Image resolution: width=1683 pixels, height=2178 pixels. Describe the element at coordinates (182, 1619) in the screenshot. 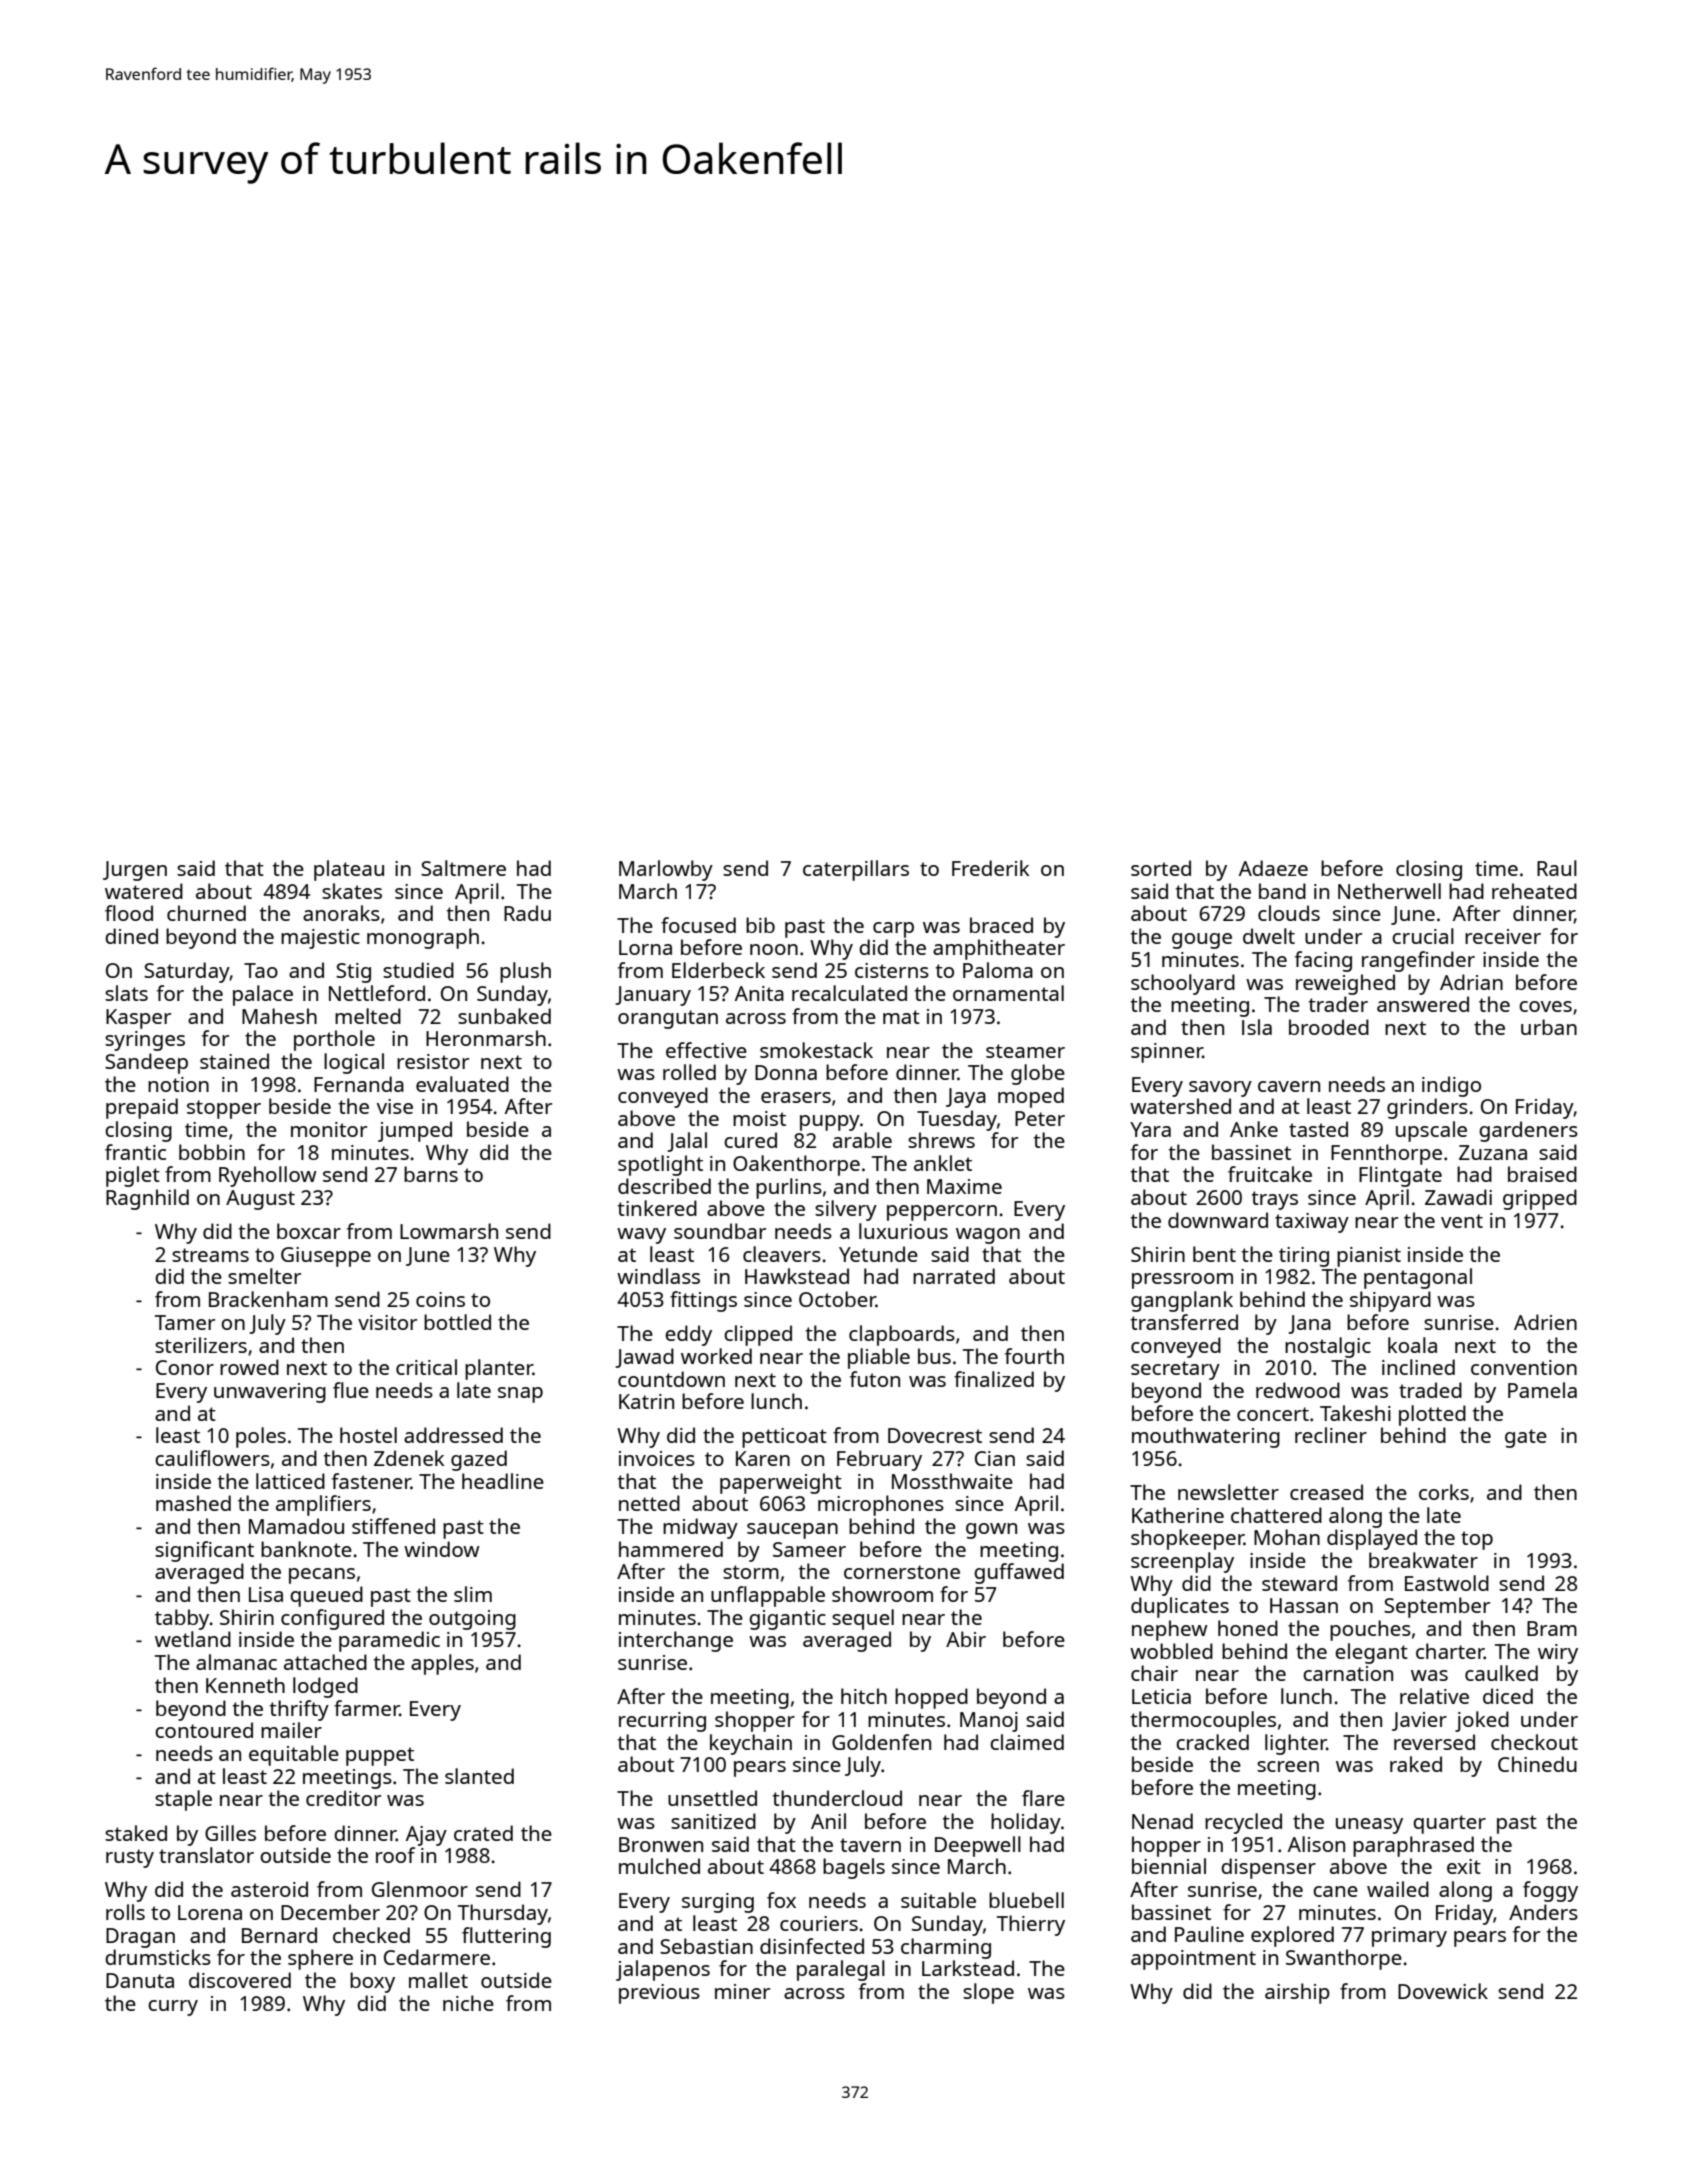

I see `tabby` at that location.
